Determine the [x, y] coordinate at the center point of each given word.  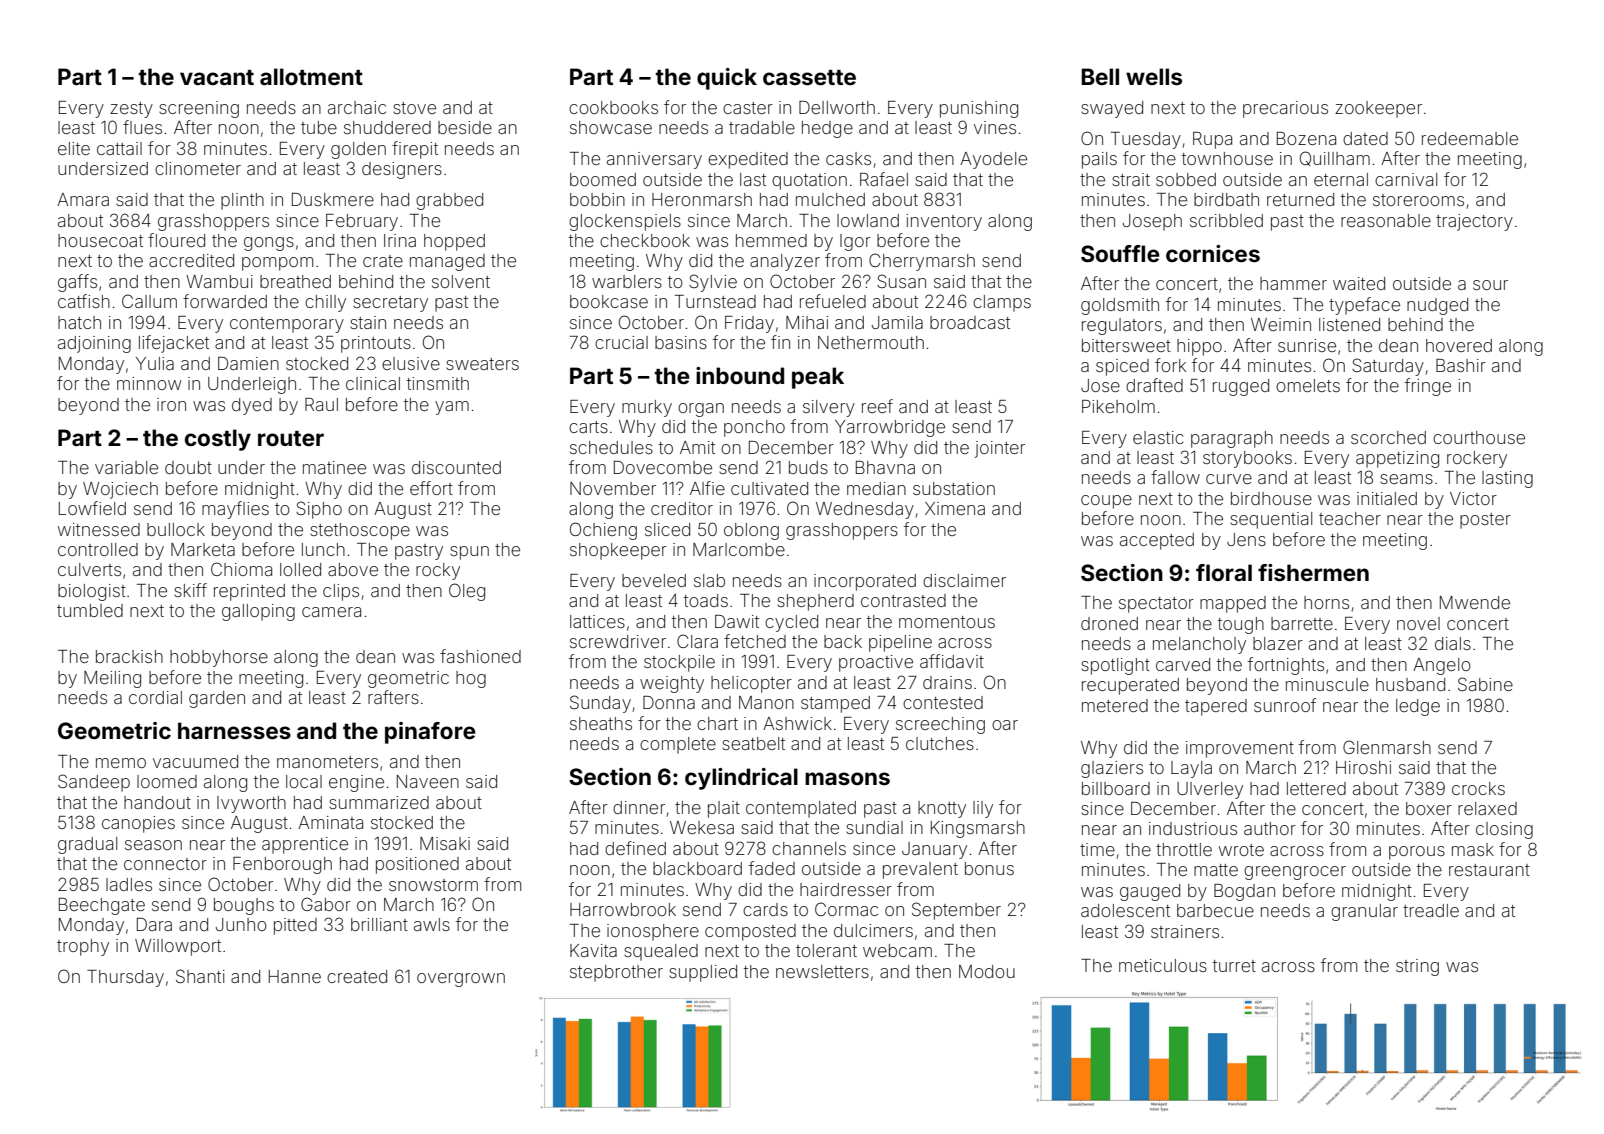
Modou [987, 971]
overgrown [461, 980]
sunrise [1307, 345]
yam [452, 408]
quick [727, 79]
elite [74, 148]
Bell [1100, 76]
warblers [627, 281]
